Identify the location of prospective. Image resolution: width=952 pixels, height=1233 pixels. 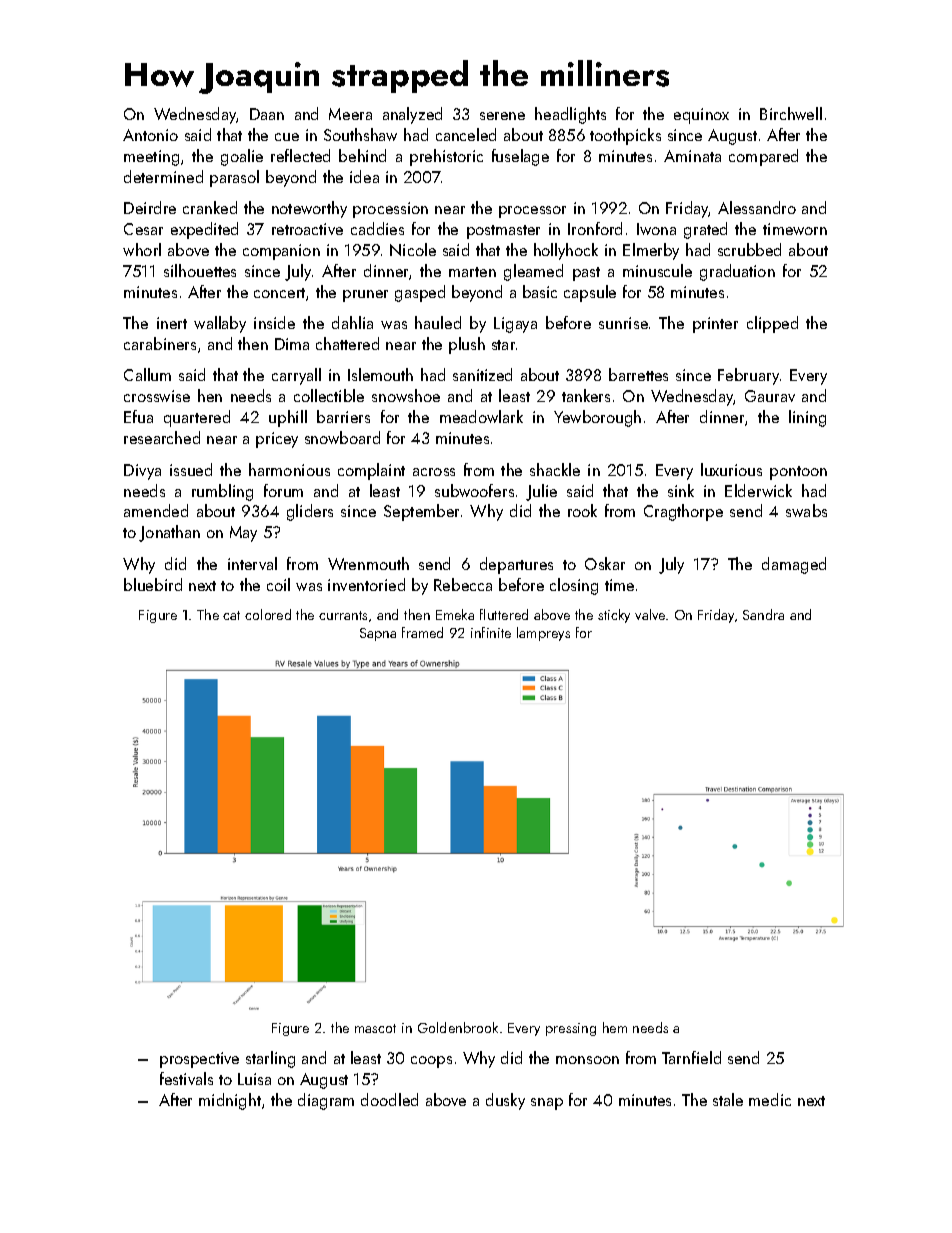
(199, 1060).
